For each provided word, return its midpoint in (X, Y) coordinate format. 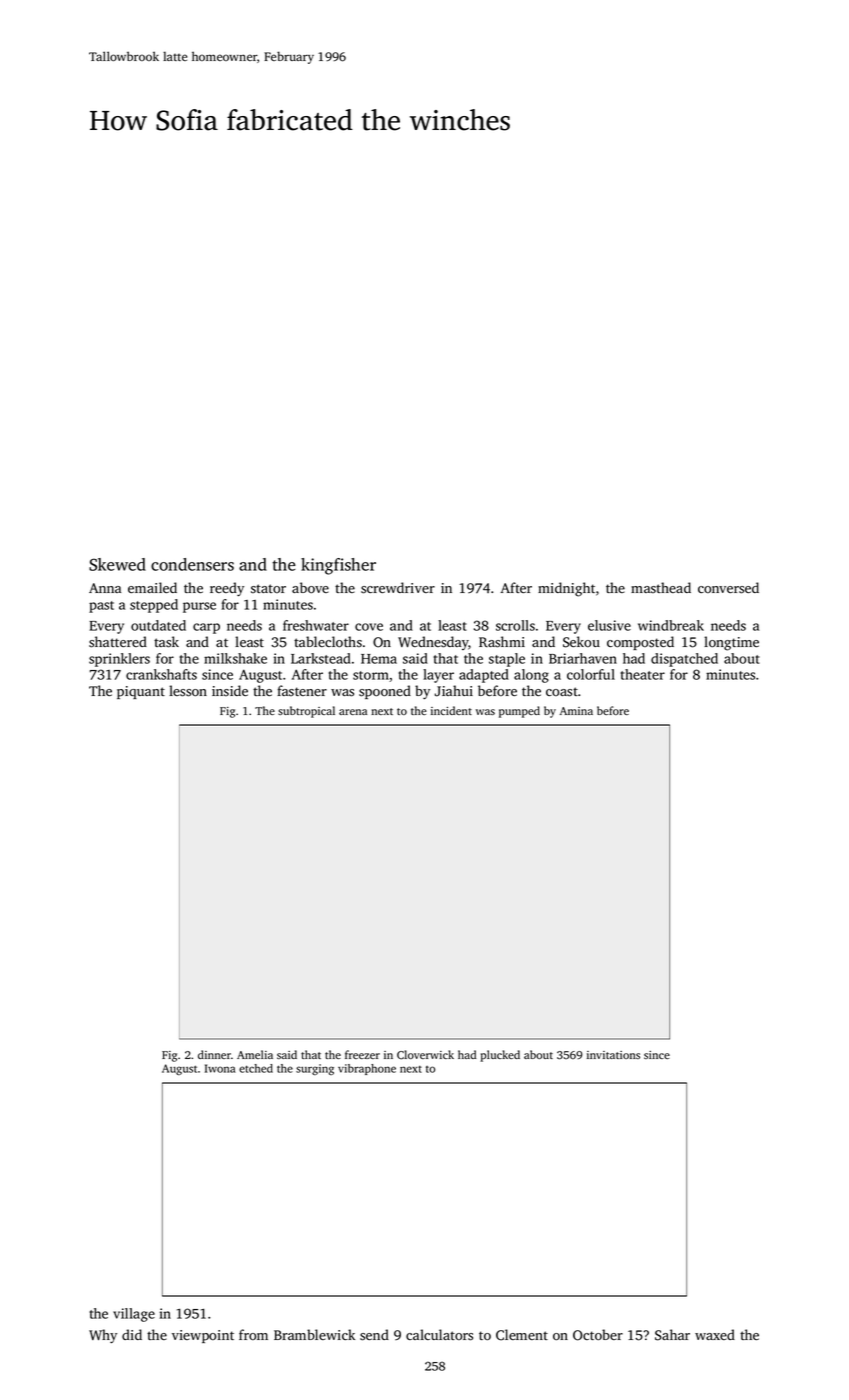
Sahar (672, 1335)
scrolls (515, 625)
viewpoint (203, 1336)
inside (230, 690)
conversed (728, 588)
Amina (576, 711)
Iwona (220, 1068)
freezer (362, 1054)
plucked (500, 1056)
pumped (519, 712)
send (374, 1335)
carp (206, 628)
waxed (715, 1334)
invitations (613, 1055)
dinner (214, 1054)
